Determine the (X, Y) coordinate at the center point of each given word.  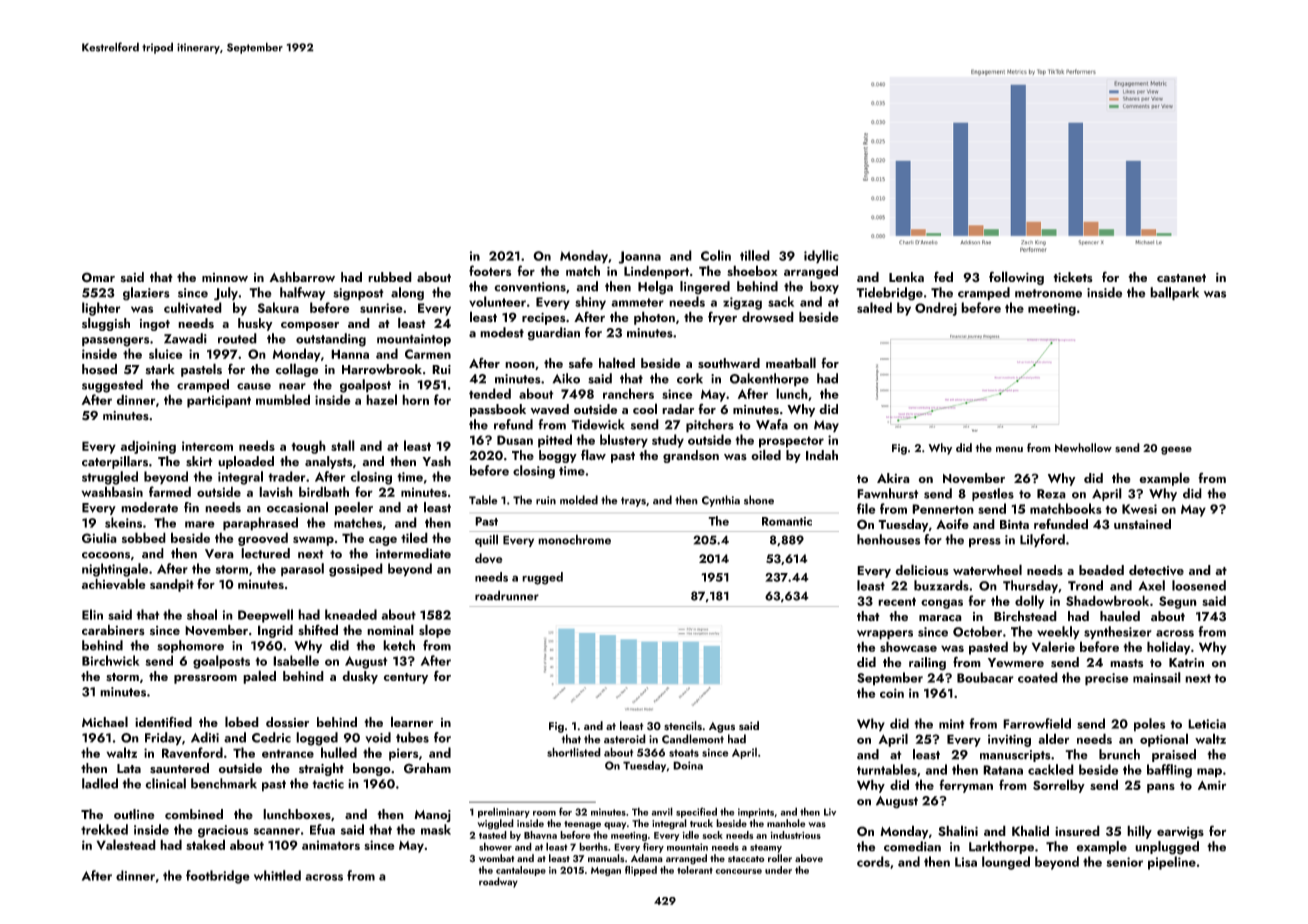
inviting (1009, 740)
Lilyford (1042, 541)
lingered (705, 288)
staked (205, 844)
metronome (1048, 293)
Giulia (99, 537)
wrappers (885, 635)
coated (1038, 677)
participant (219, 401)
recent (897, 601)
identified (163, 721)
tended (490, 393)
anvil (662, 811)
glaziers (146, 294)
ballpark (1174, 294)
